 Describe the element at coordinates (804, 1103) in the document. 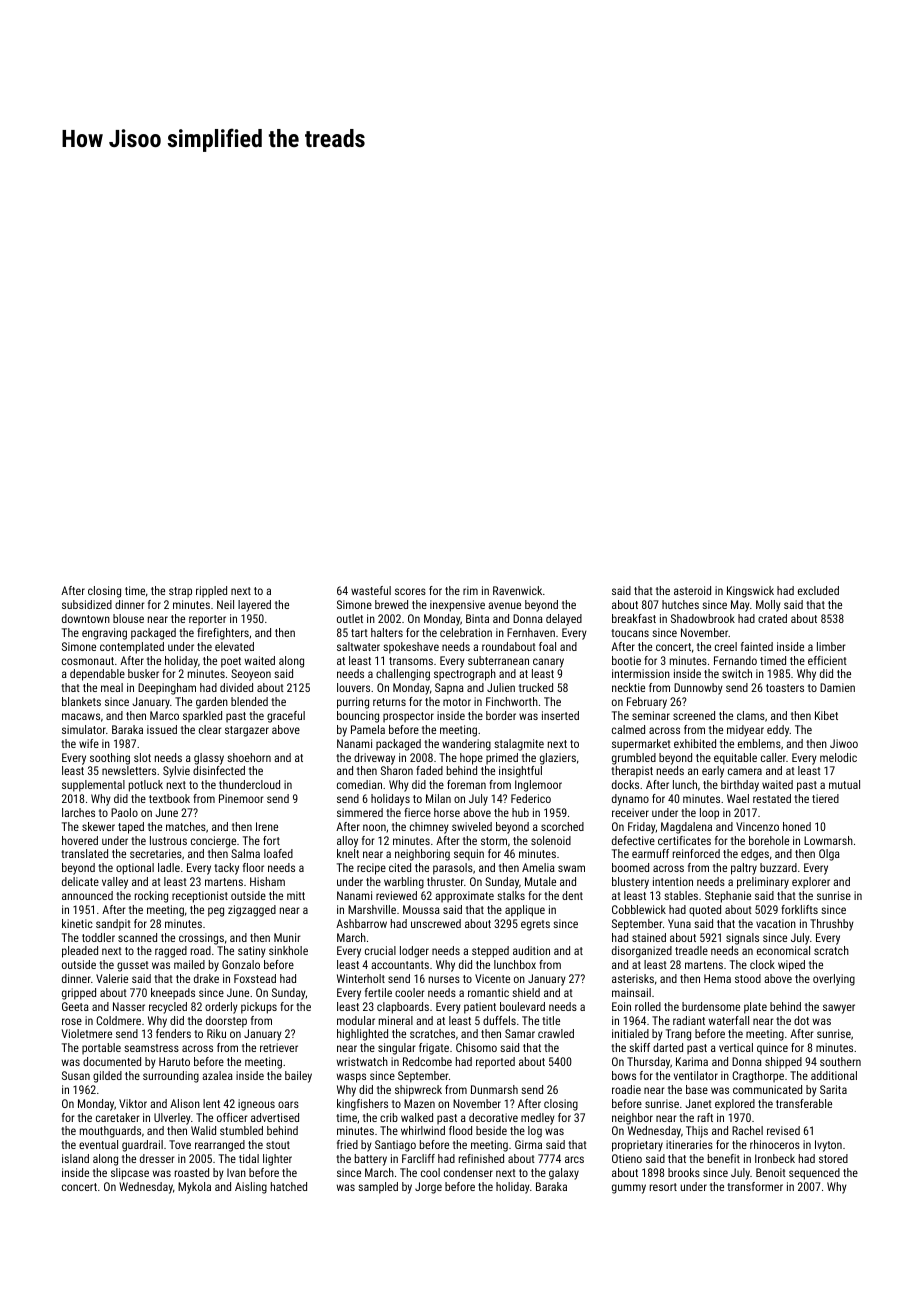

I see `transferable` at that location.
